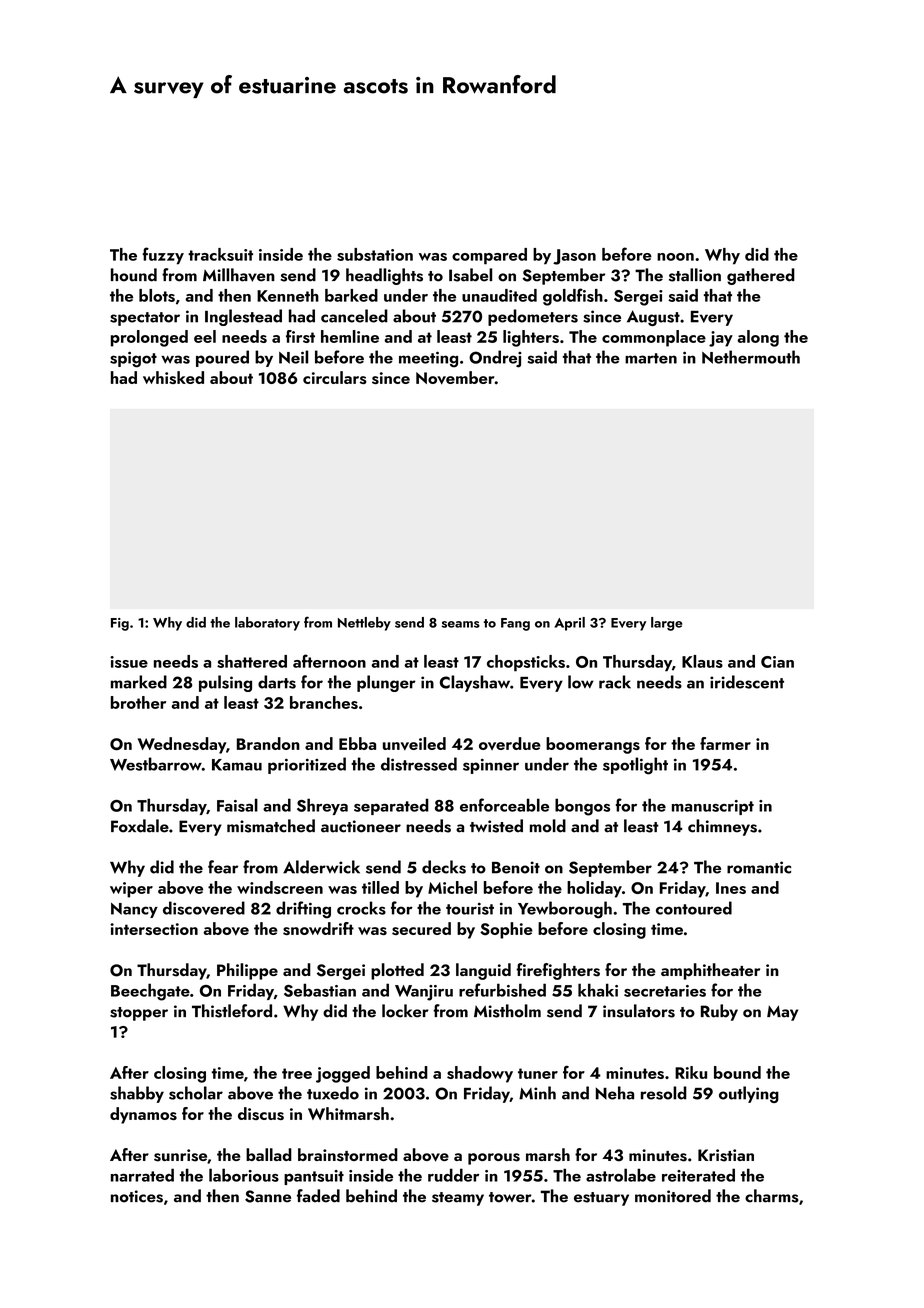  I want to click on large, so click(666, 624).
